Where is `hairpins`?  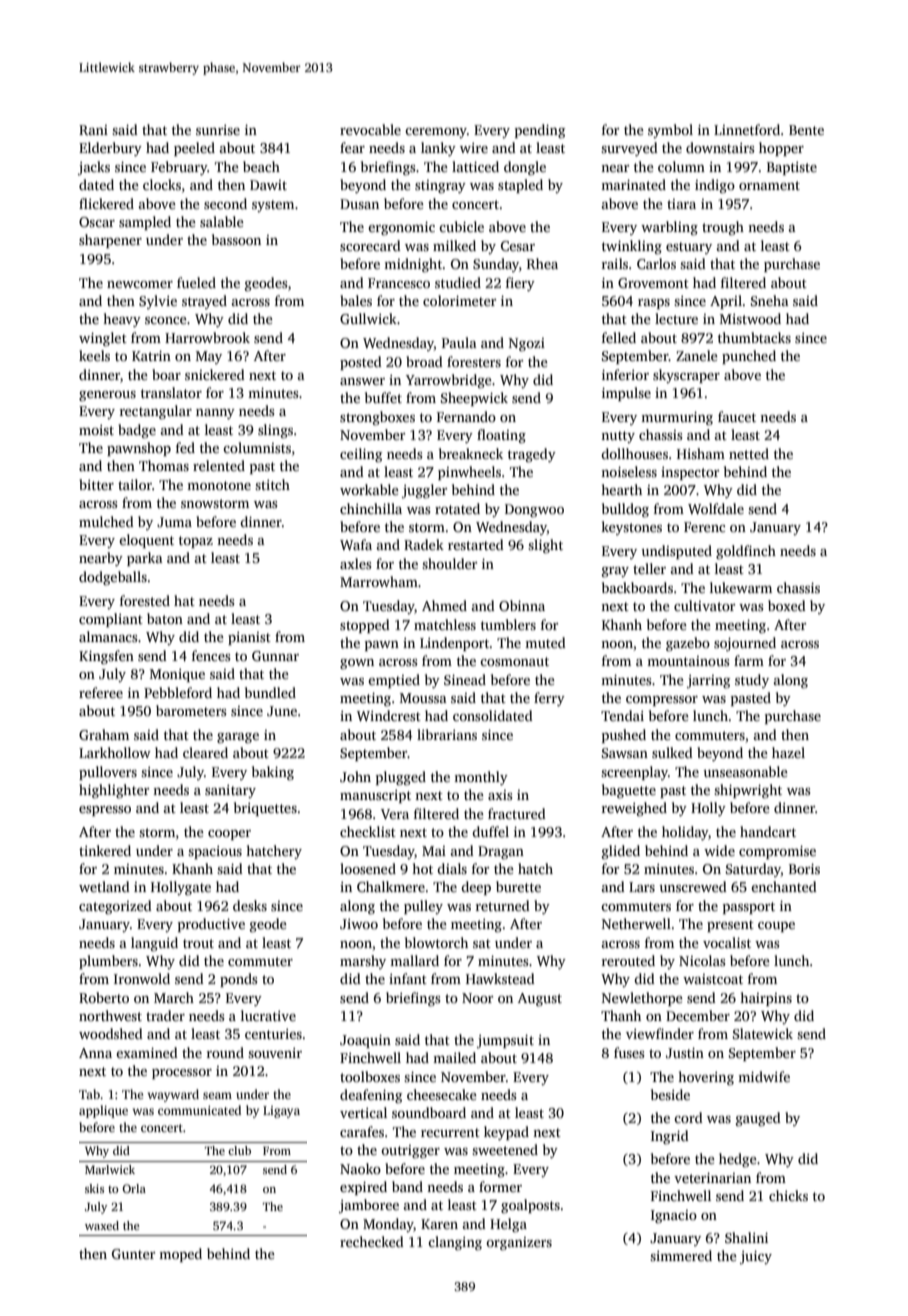
hairpins is located at coordinates (766, 999).
